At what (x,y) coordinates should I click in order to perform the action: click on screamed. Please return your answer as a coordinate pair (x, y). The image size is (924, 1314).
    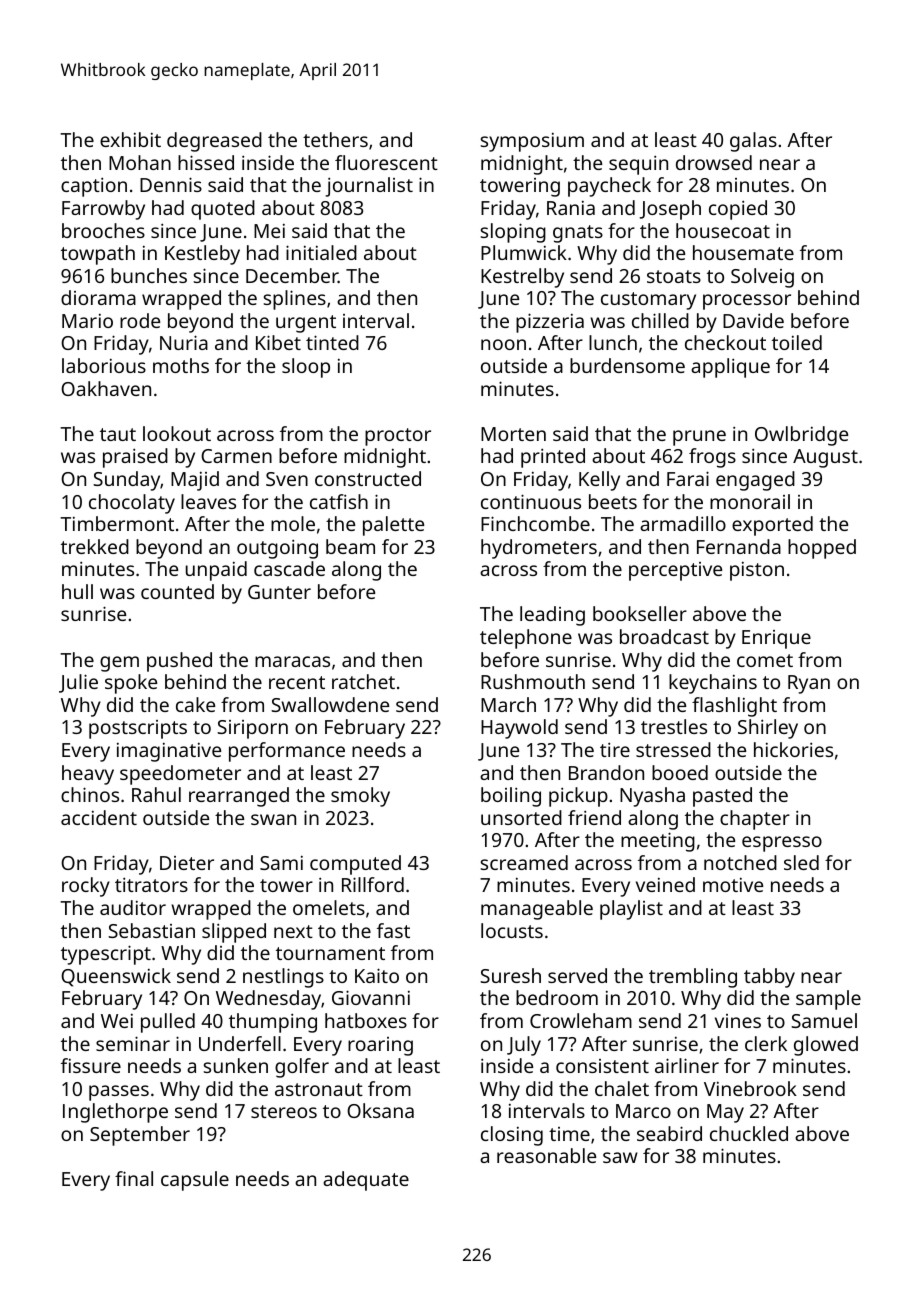
    Looking at the image, I should click on (524, 862).
